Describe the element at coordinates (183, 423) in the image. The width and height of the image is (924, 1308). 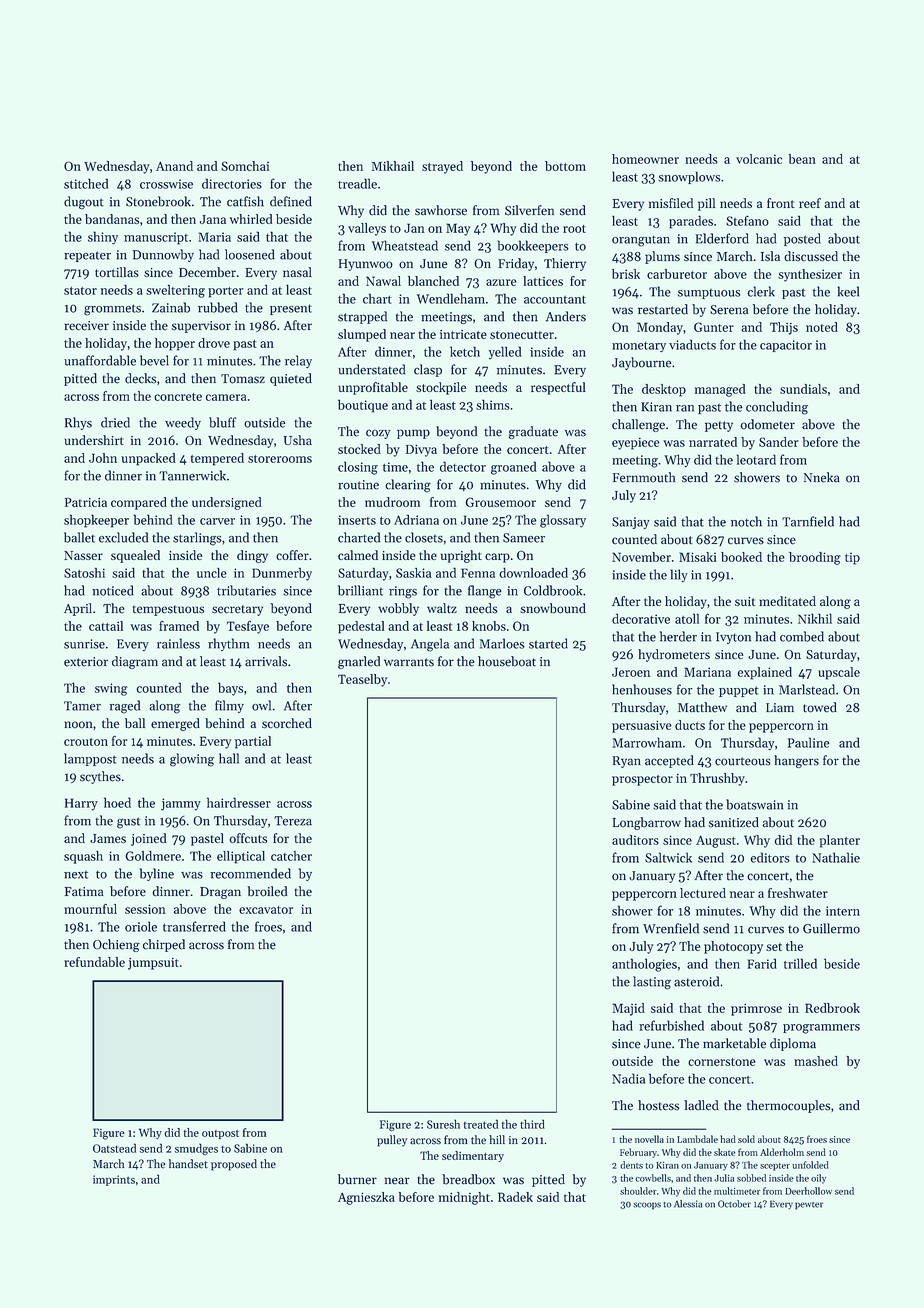
I see `weedy` at that location.
